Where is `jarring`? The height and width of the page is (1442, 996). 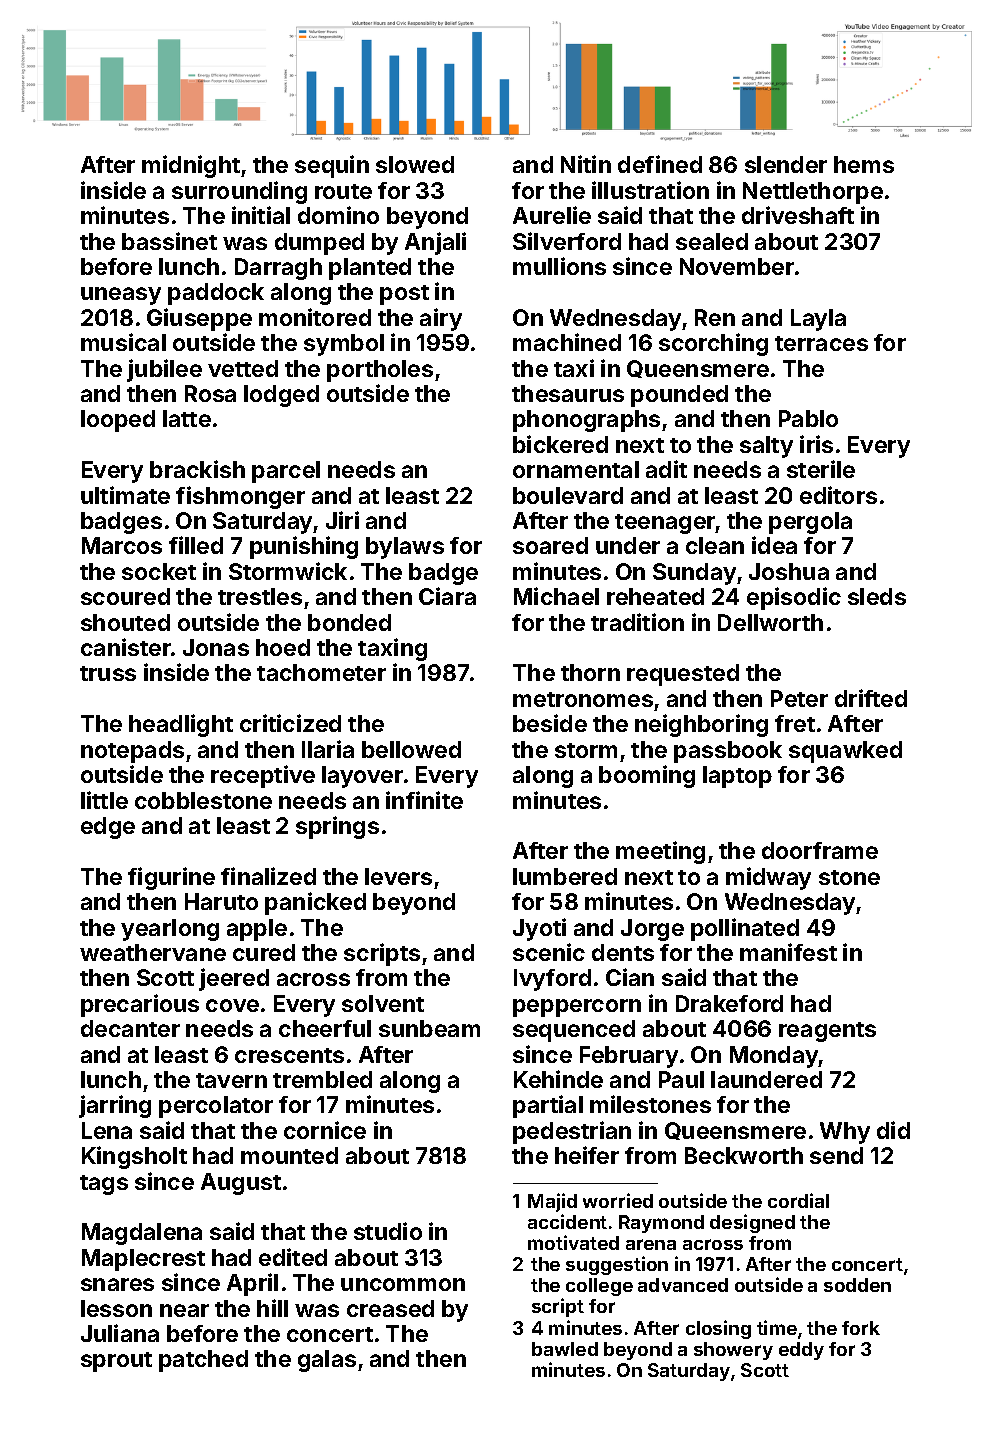 jarring is located at coordinates (115, 1106).
